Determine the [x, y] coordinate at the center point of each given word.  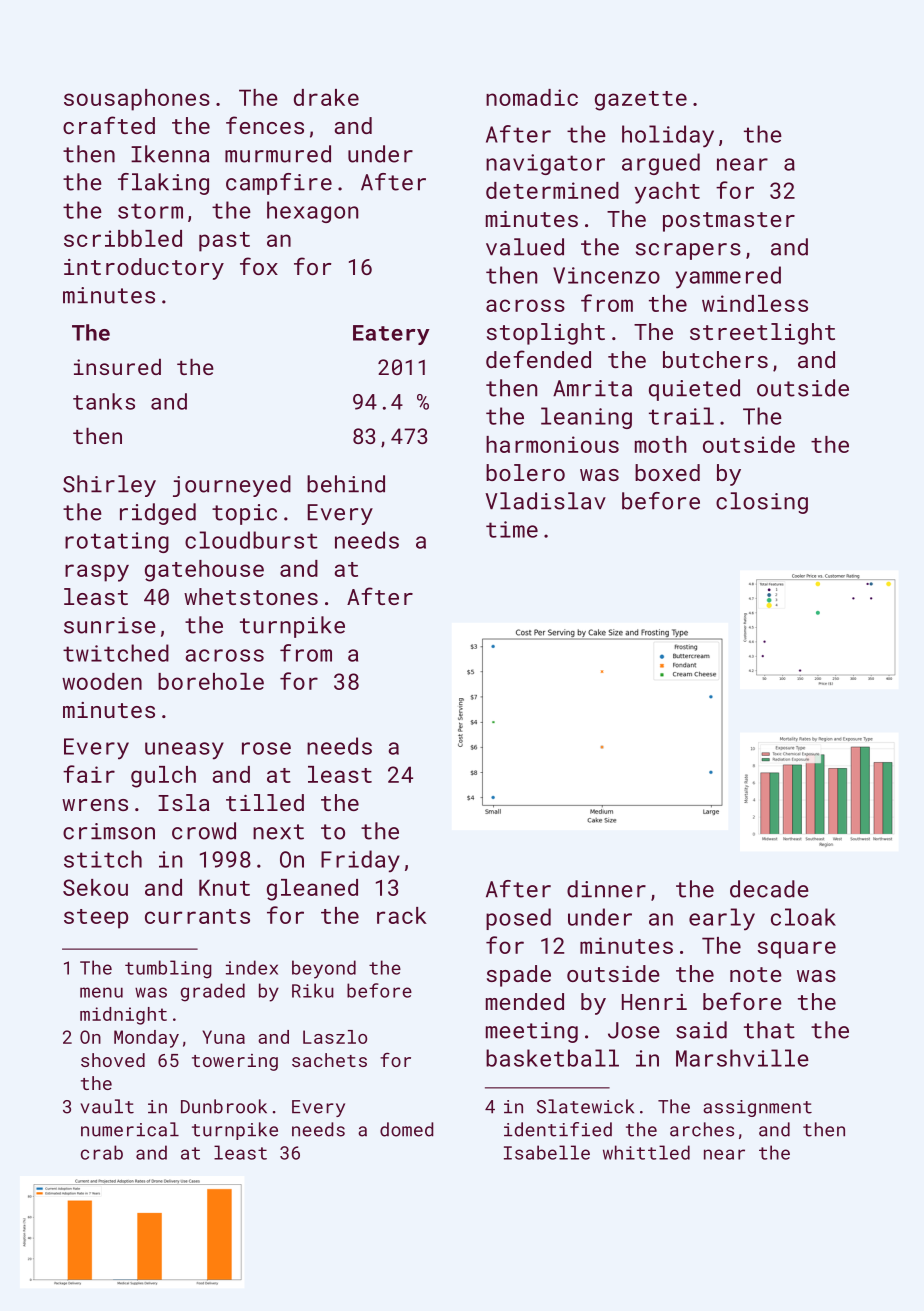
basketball [552, 1058]
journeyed [232, 486]
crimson [109, 831]
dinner [606, 889]
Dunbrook [224, 1106]
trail [681, 416]
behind [346, 484]
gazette [641, 101]
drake [326, 97]
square [796, 950]
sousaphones [137, 100]
